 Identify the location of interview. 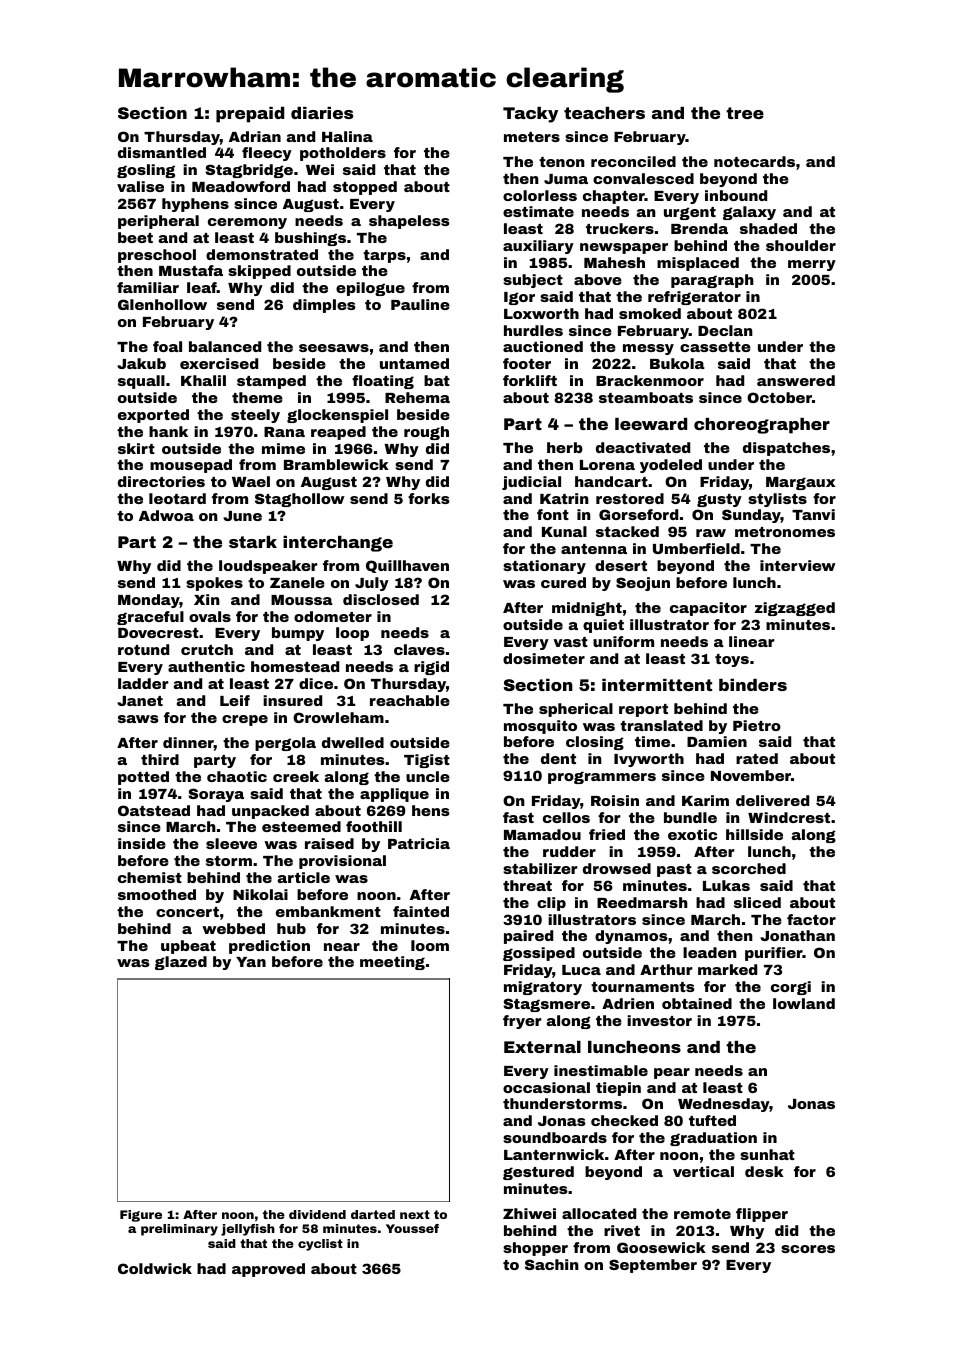
(798, 565).
